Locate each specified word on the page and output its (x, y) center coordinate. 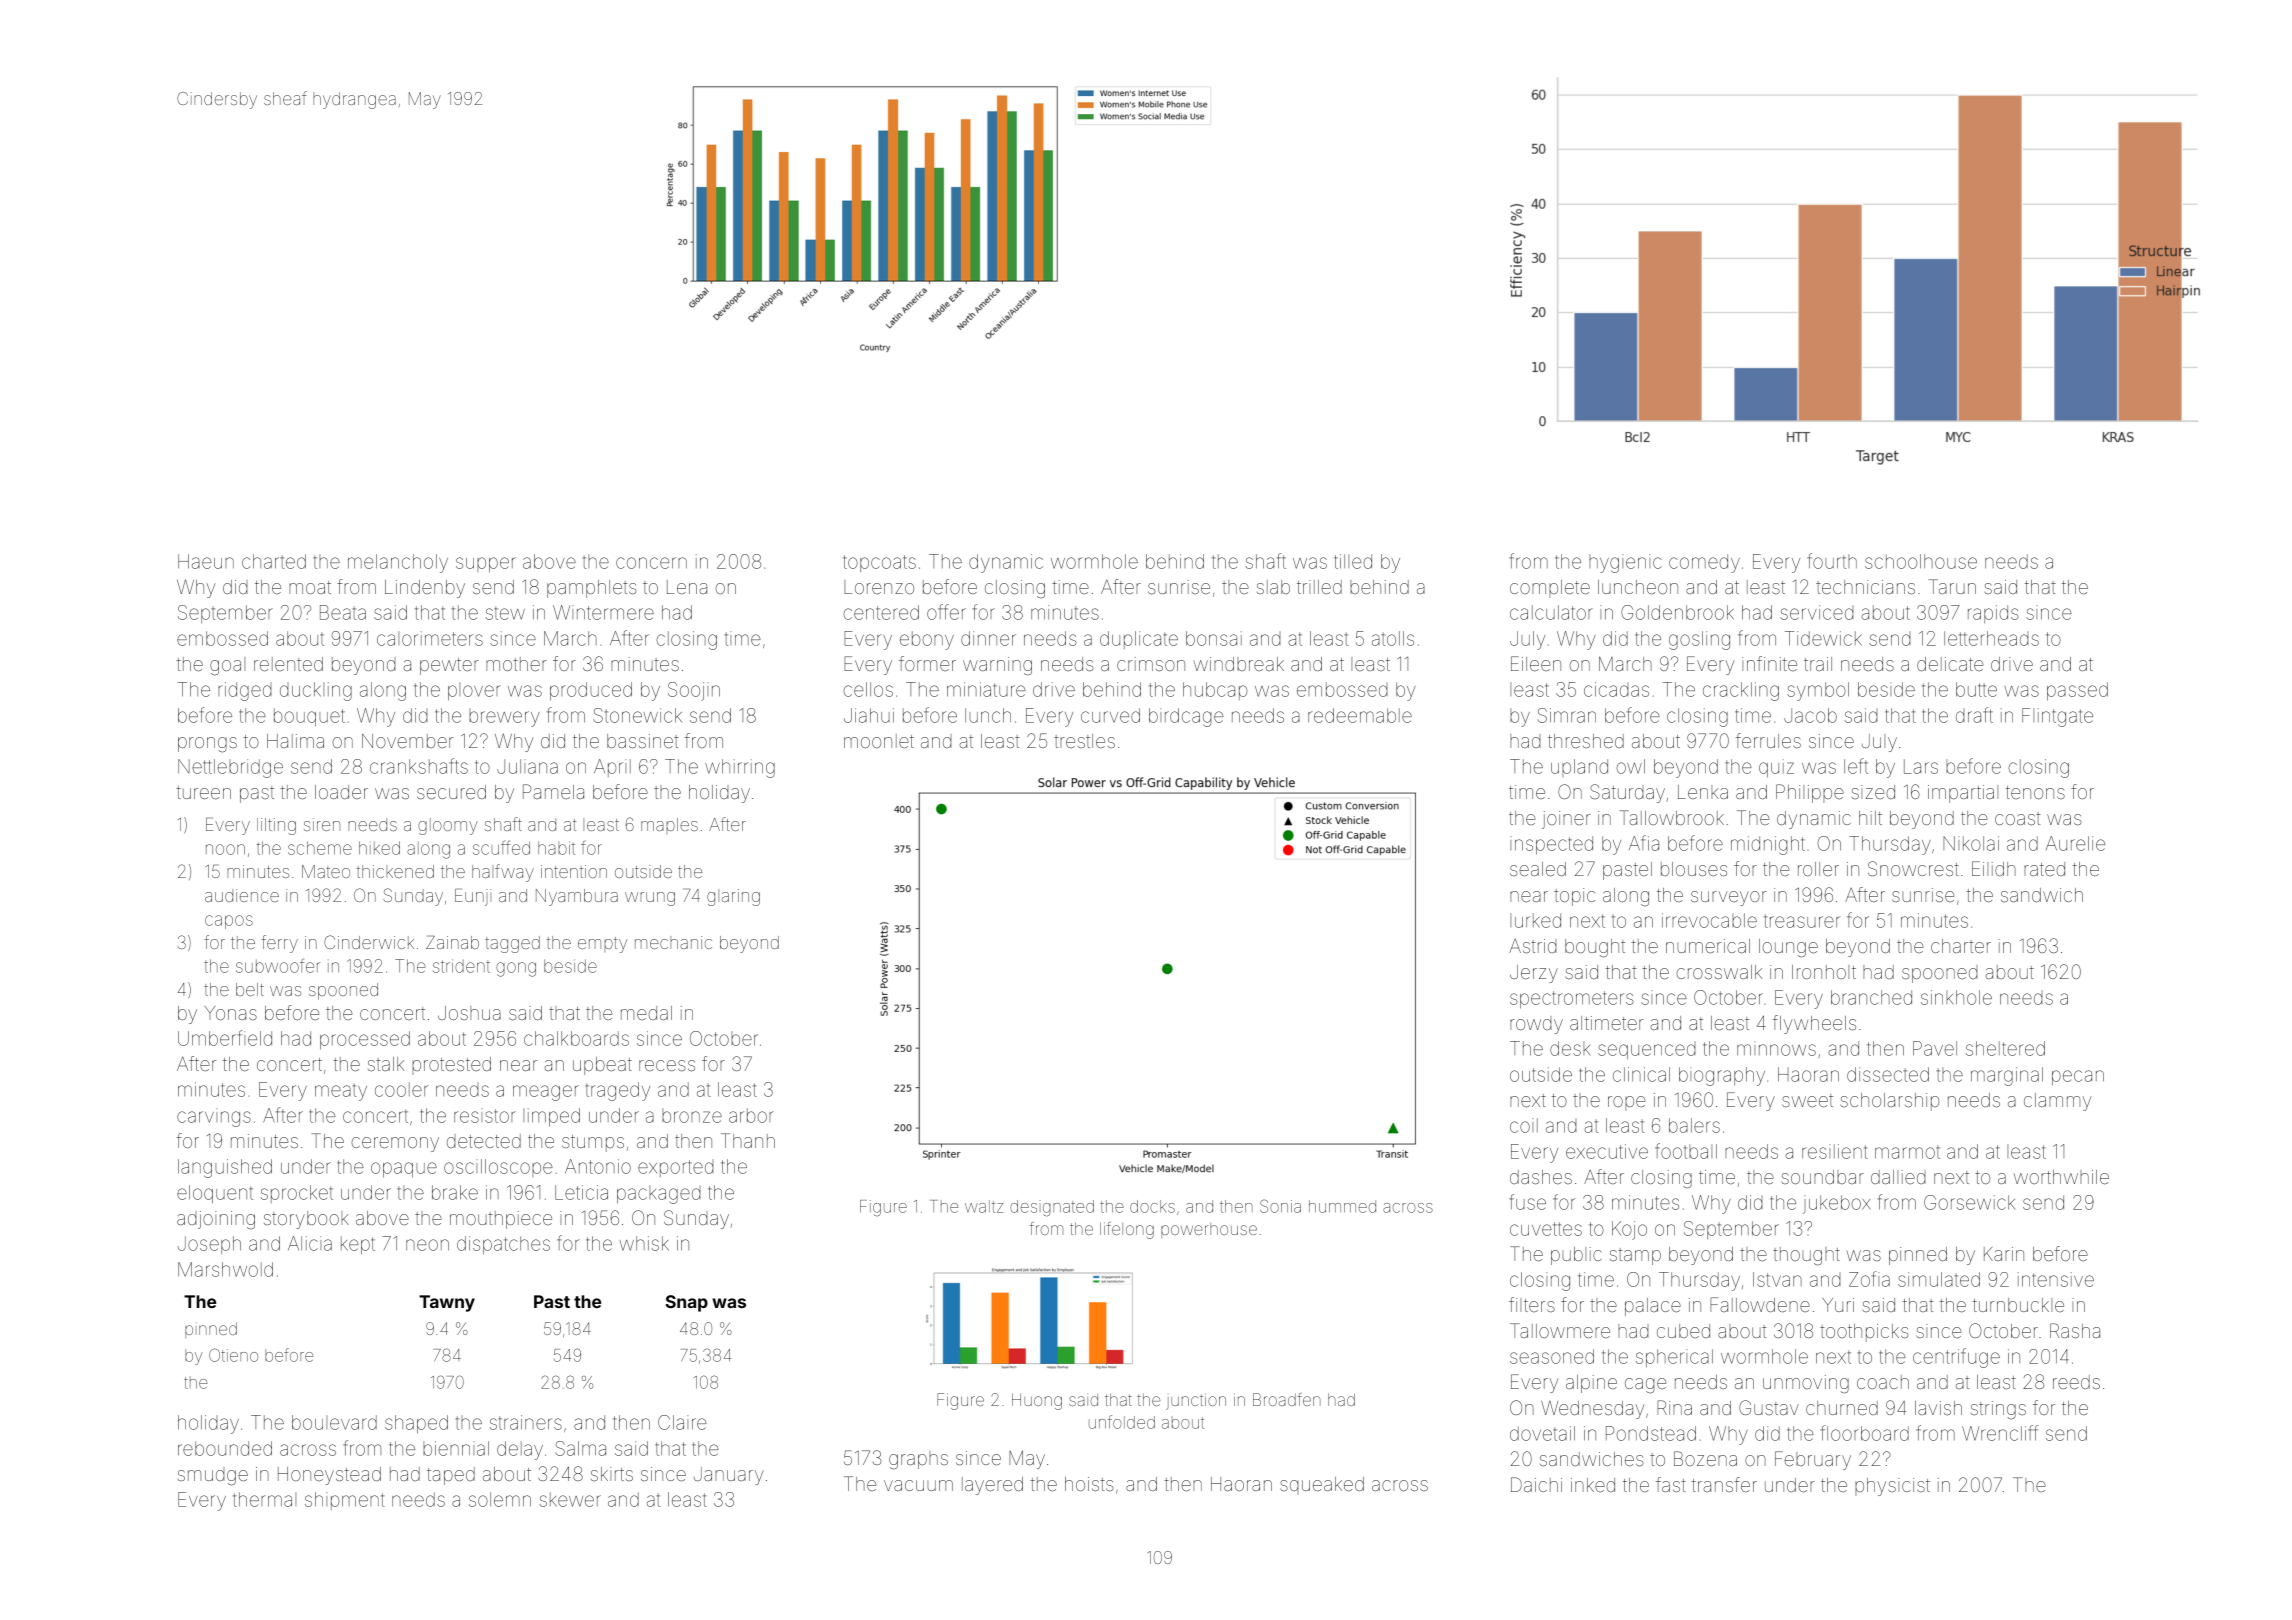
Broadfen (1287, 1399)
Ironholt (1824, 972)
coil (1524, 1125)
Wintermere (603, 612)
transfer (1724, 1484)
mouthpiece (501, 1220)
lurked (1535, 920)
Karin (2004, 1254)
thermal (264, 1499)
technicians (1865, 587)
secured (451, 792)
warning (997, 666)
